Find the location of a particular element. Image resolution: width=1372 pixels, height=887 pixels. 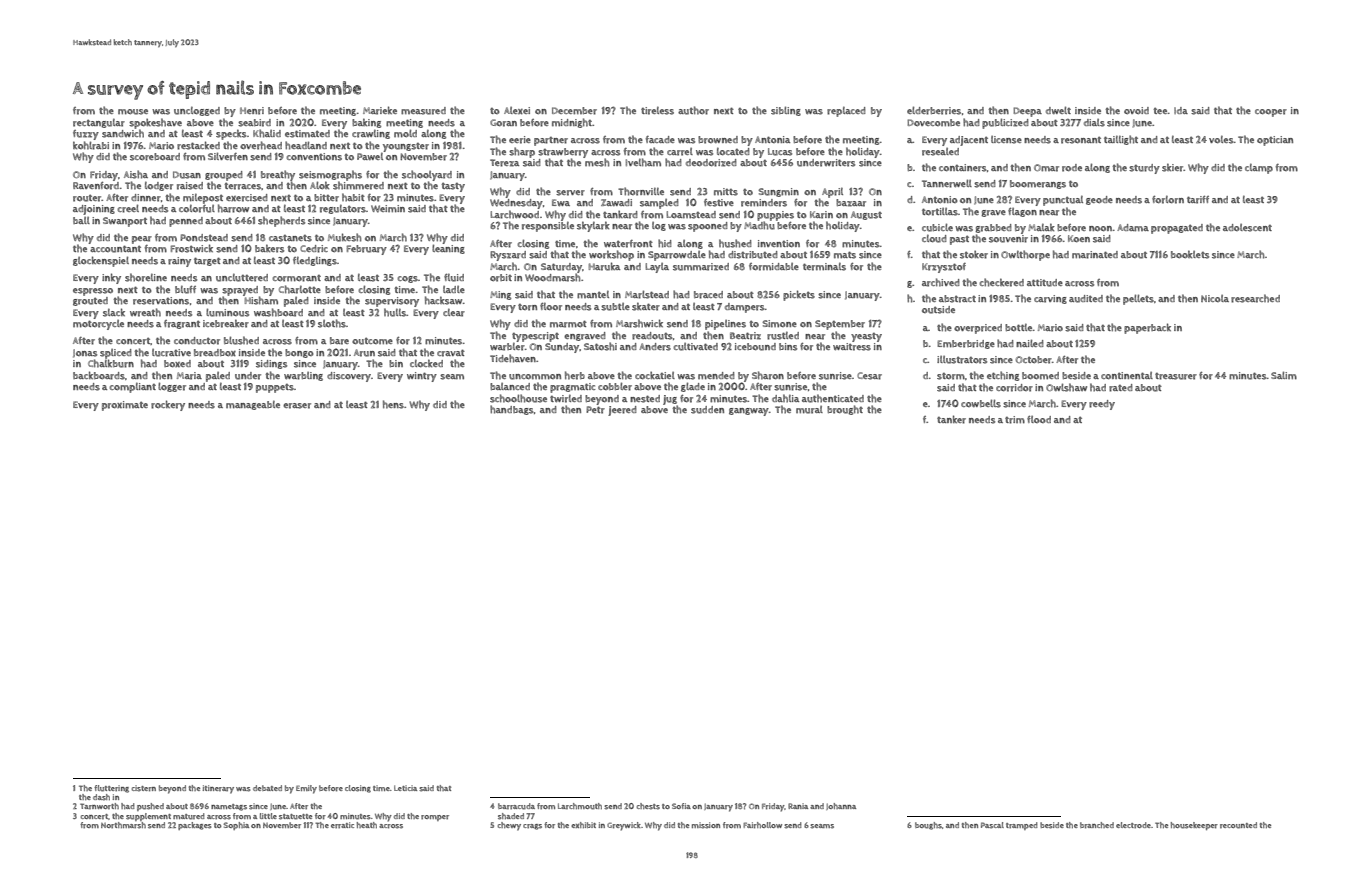

Larchmouth is located at coordinates (580, 806).
